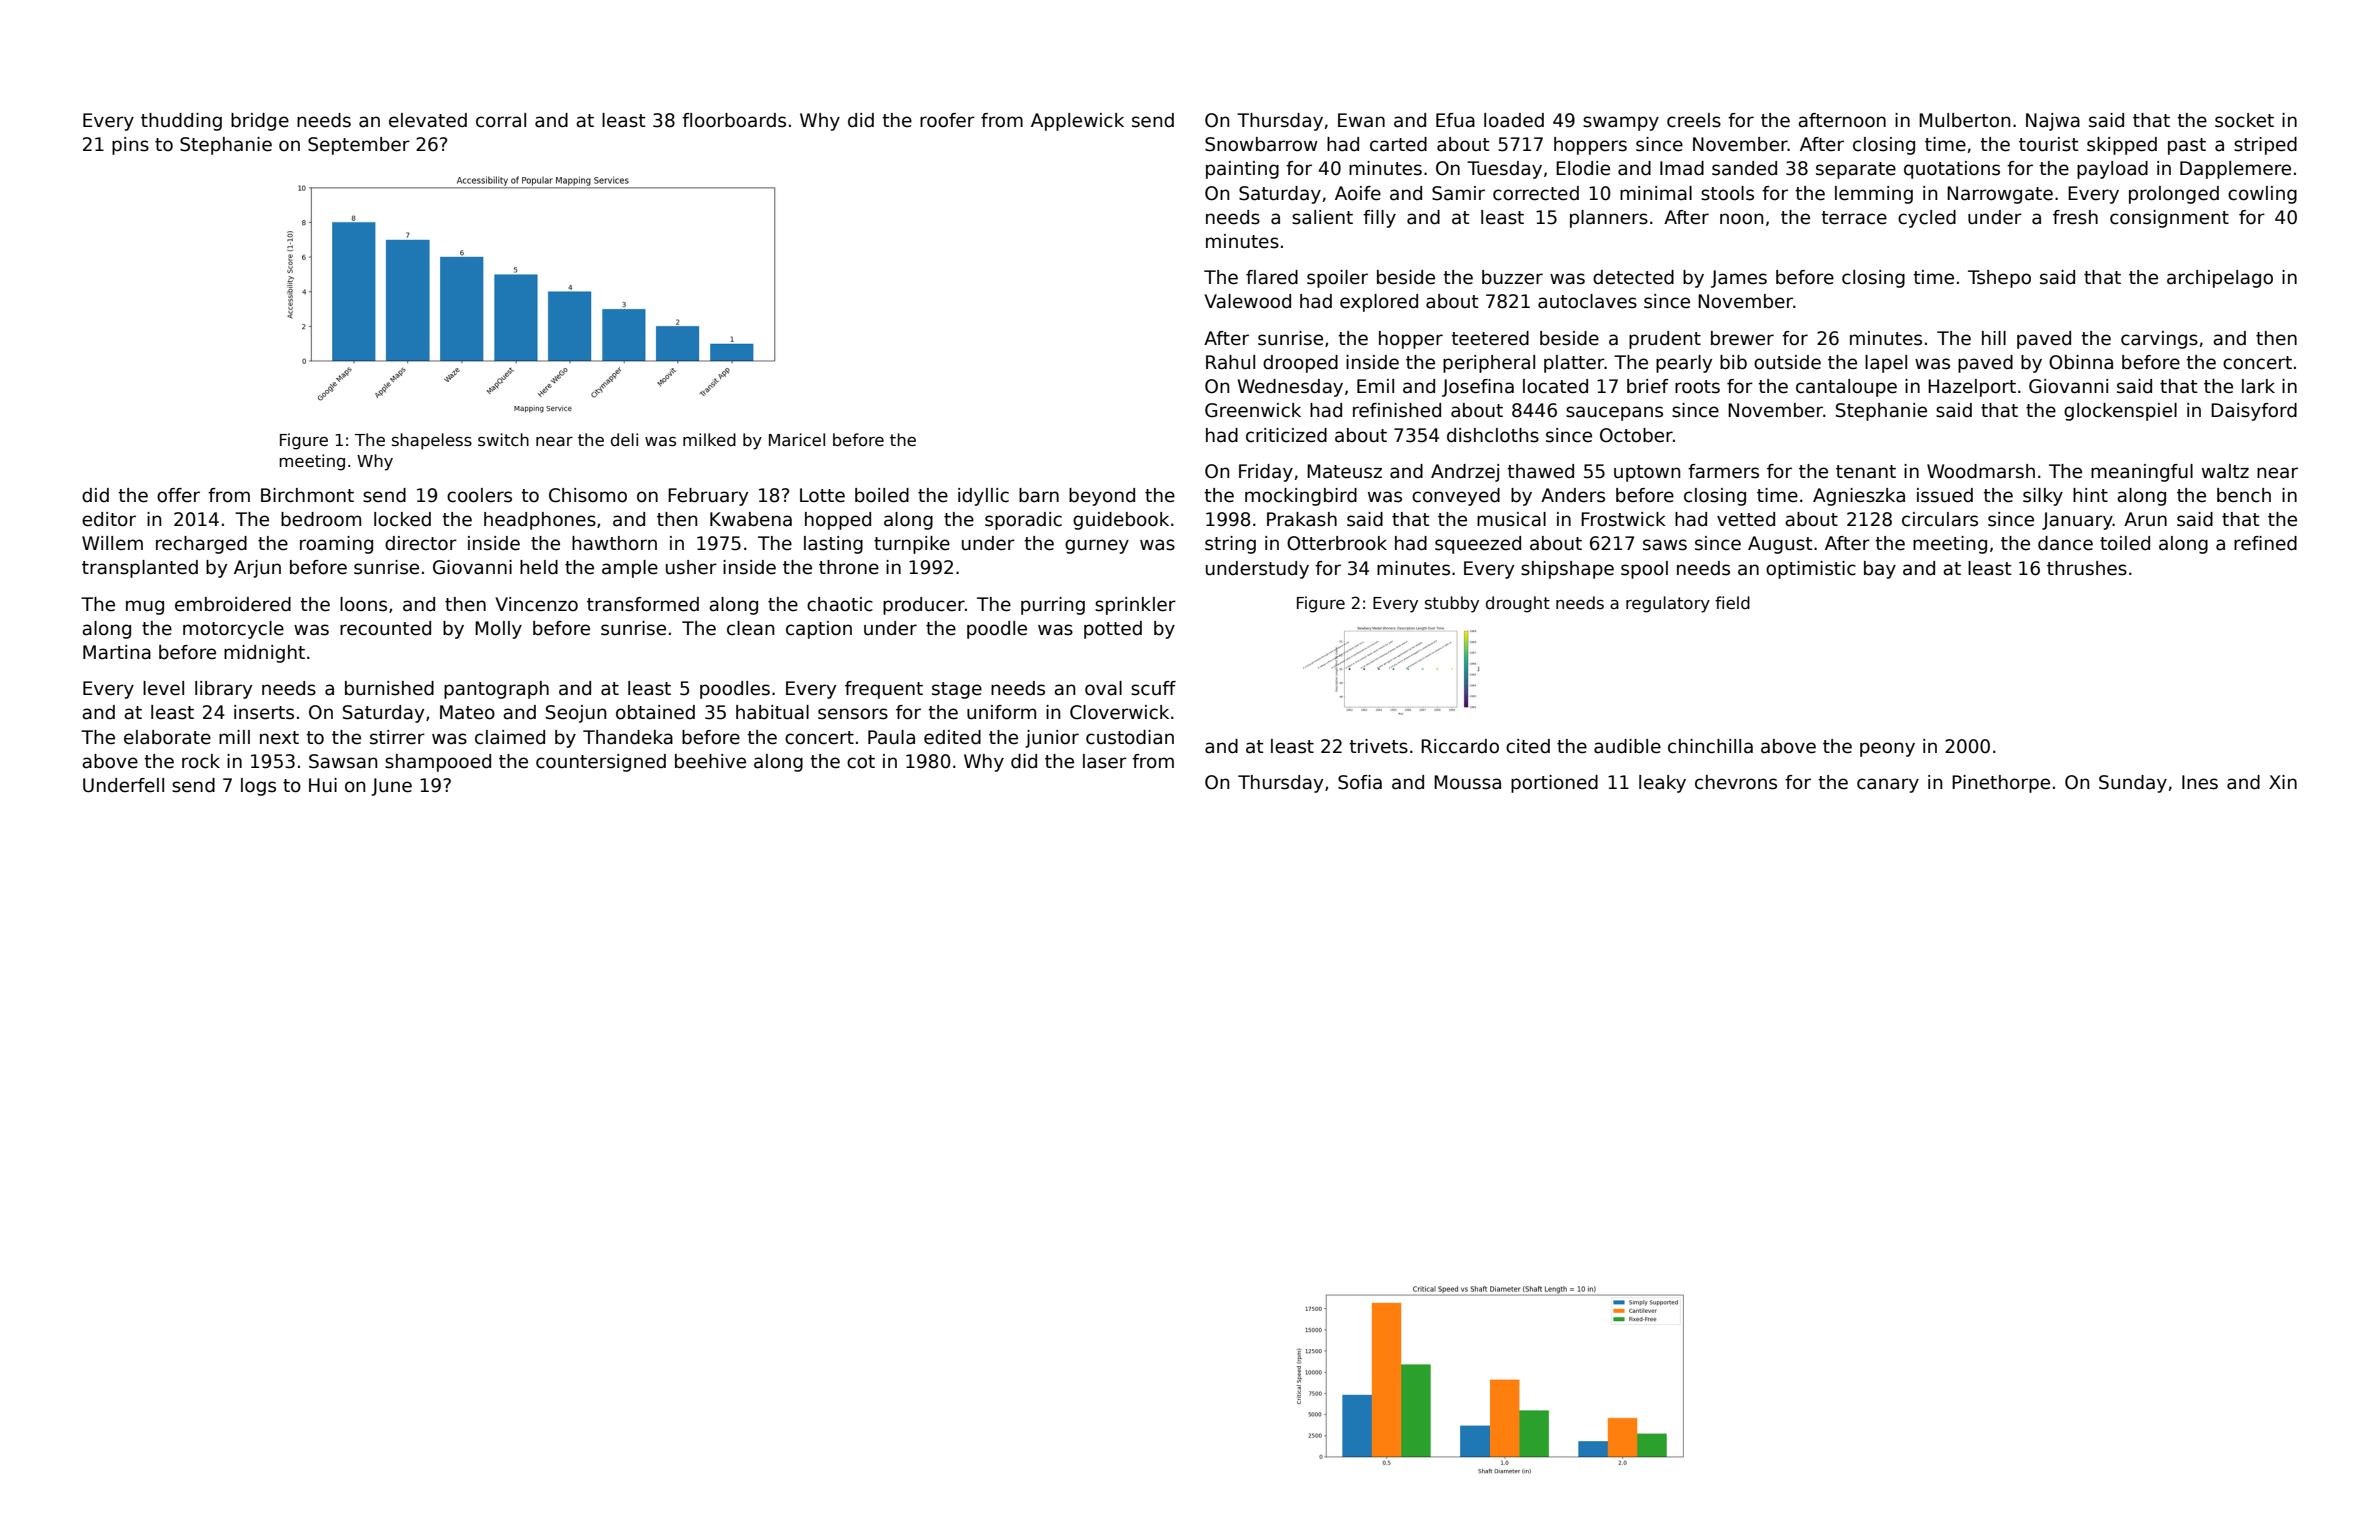  I want to click on embroidered, so click(233, 604).
